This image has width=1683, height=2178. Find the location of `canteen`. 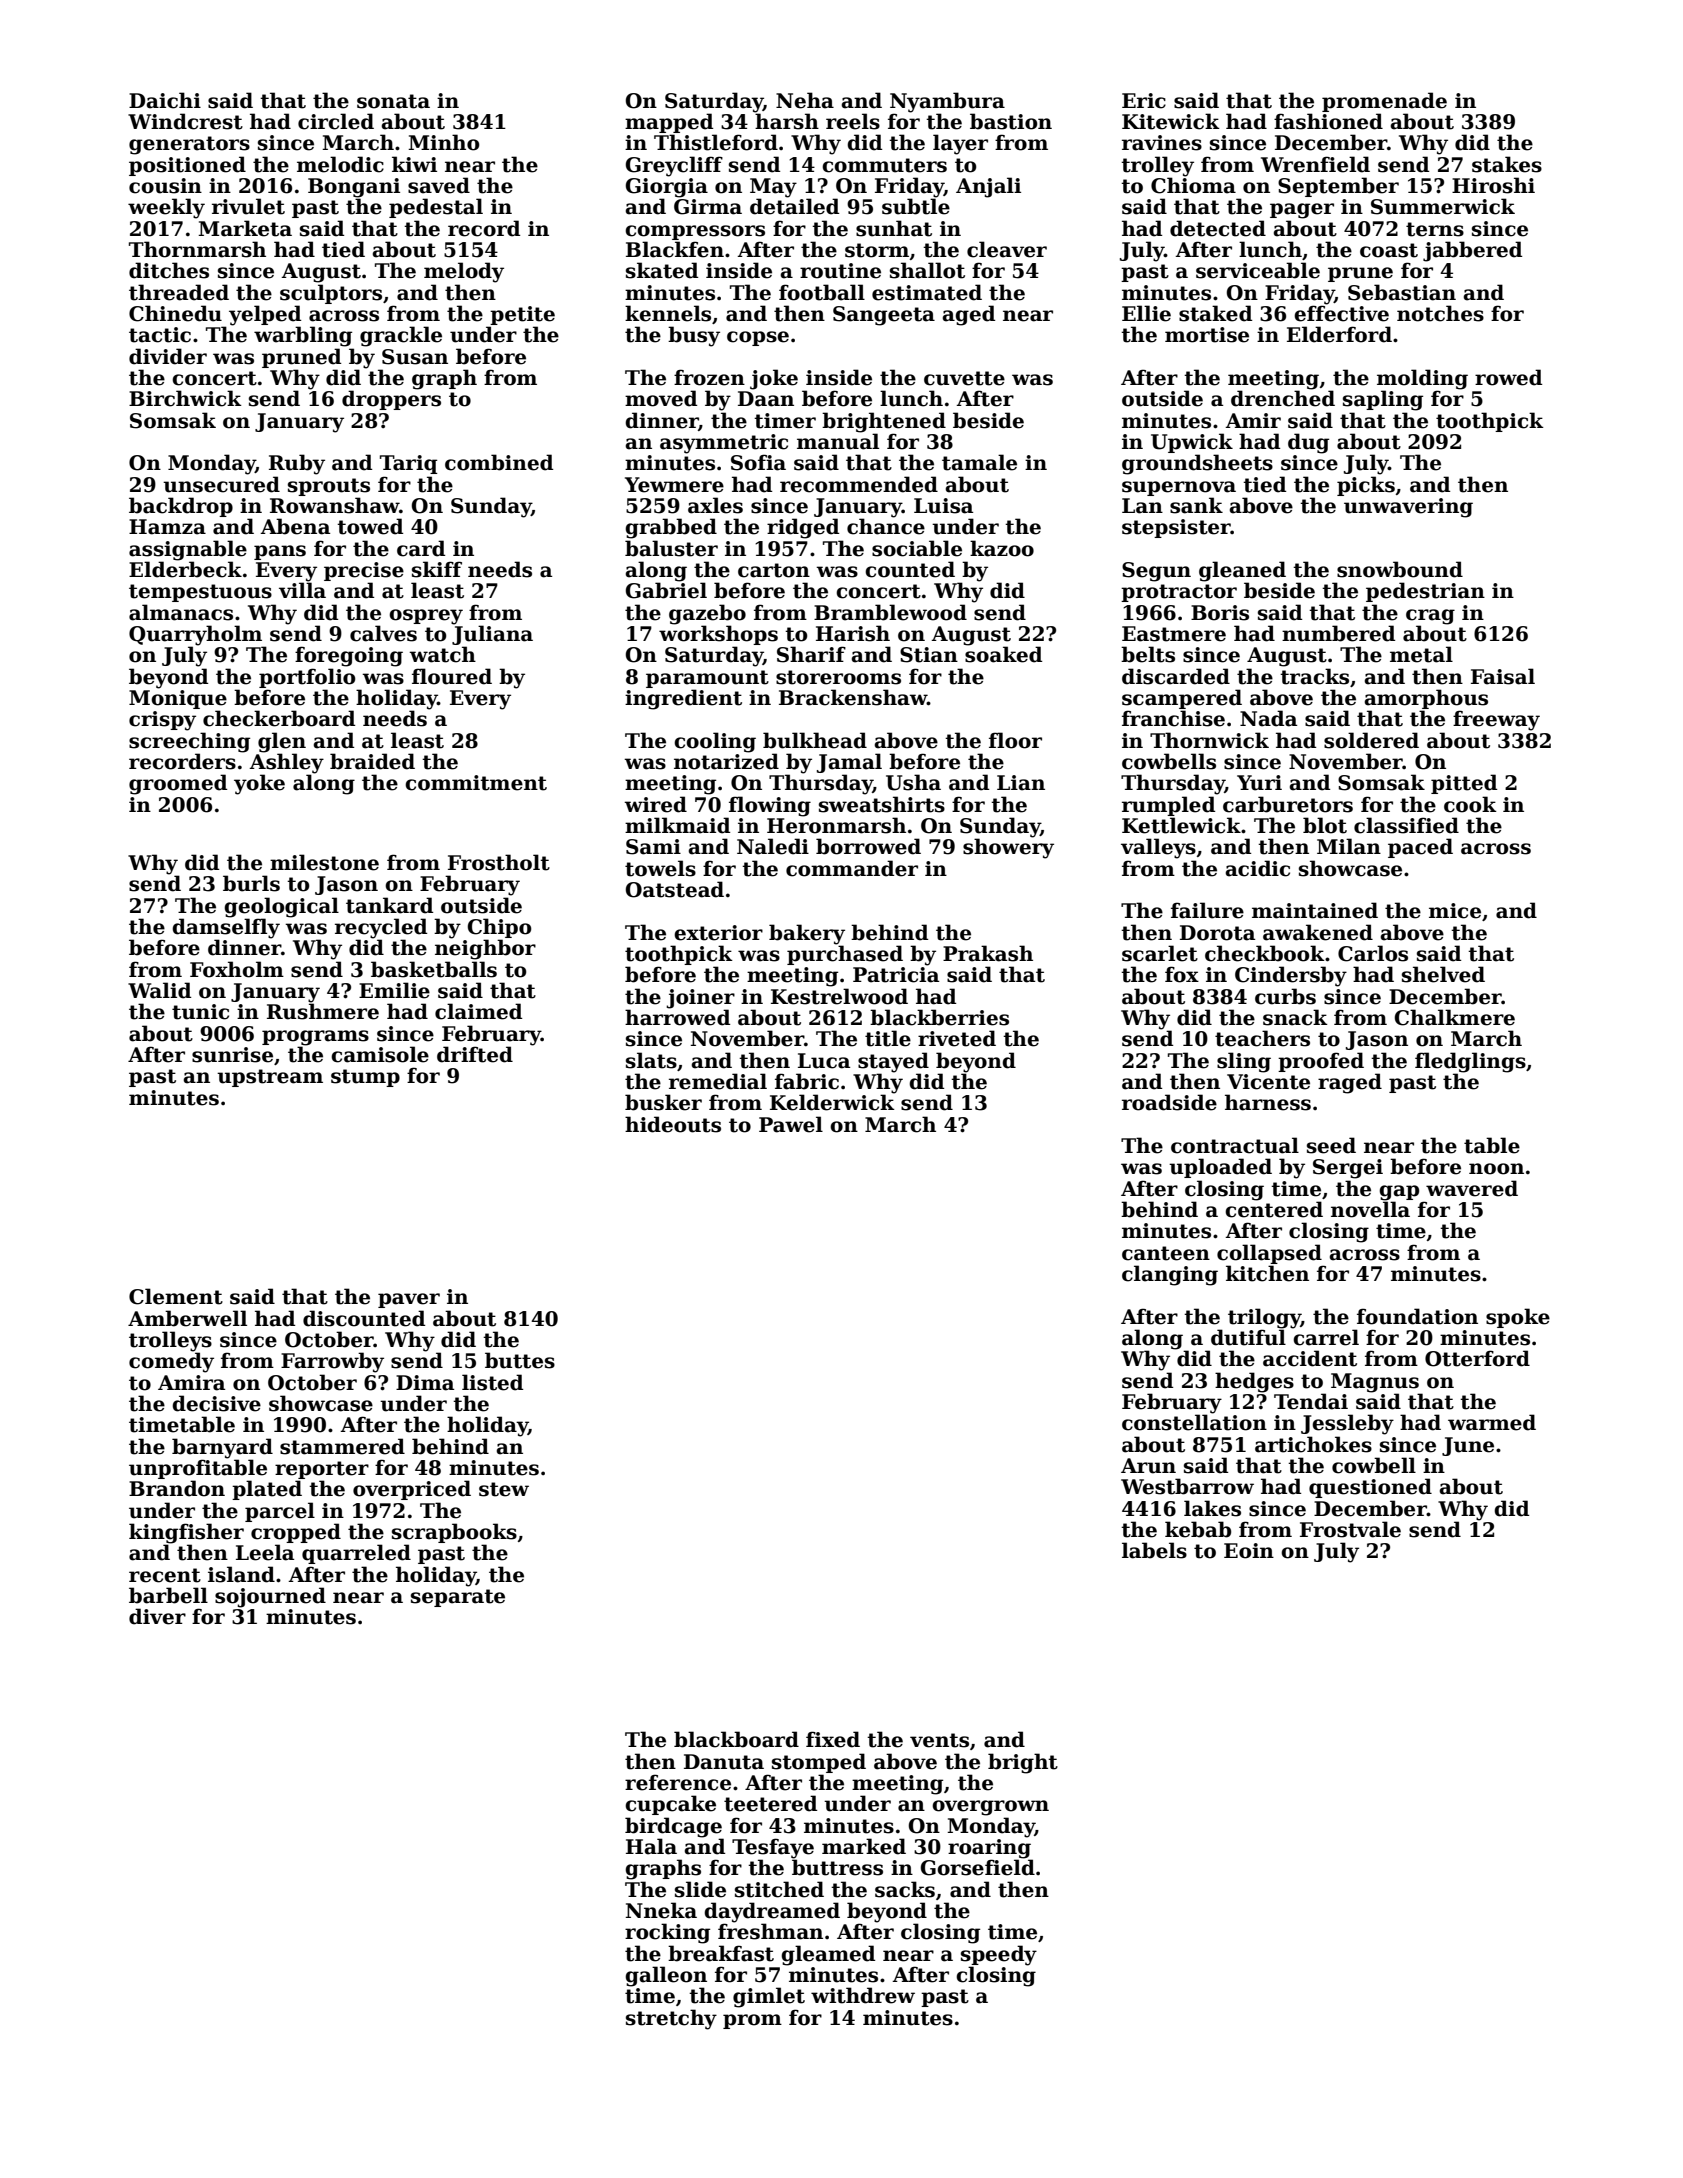

canteen is located at coordinates (1166, 1253).
